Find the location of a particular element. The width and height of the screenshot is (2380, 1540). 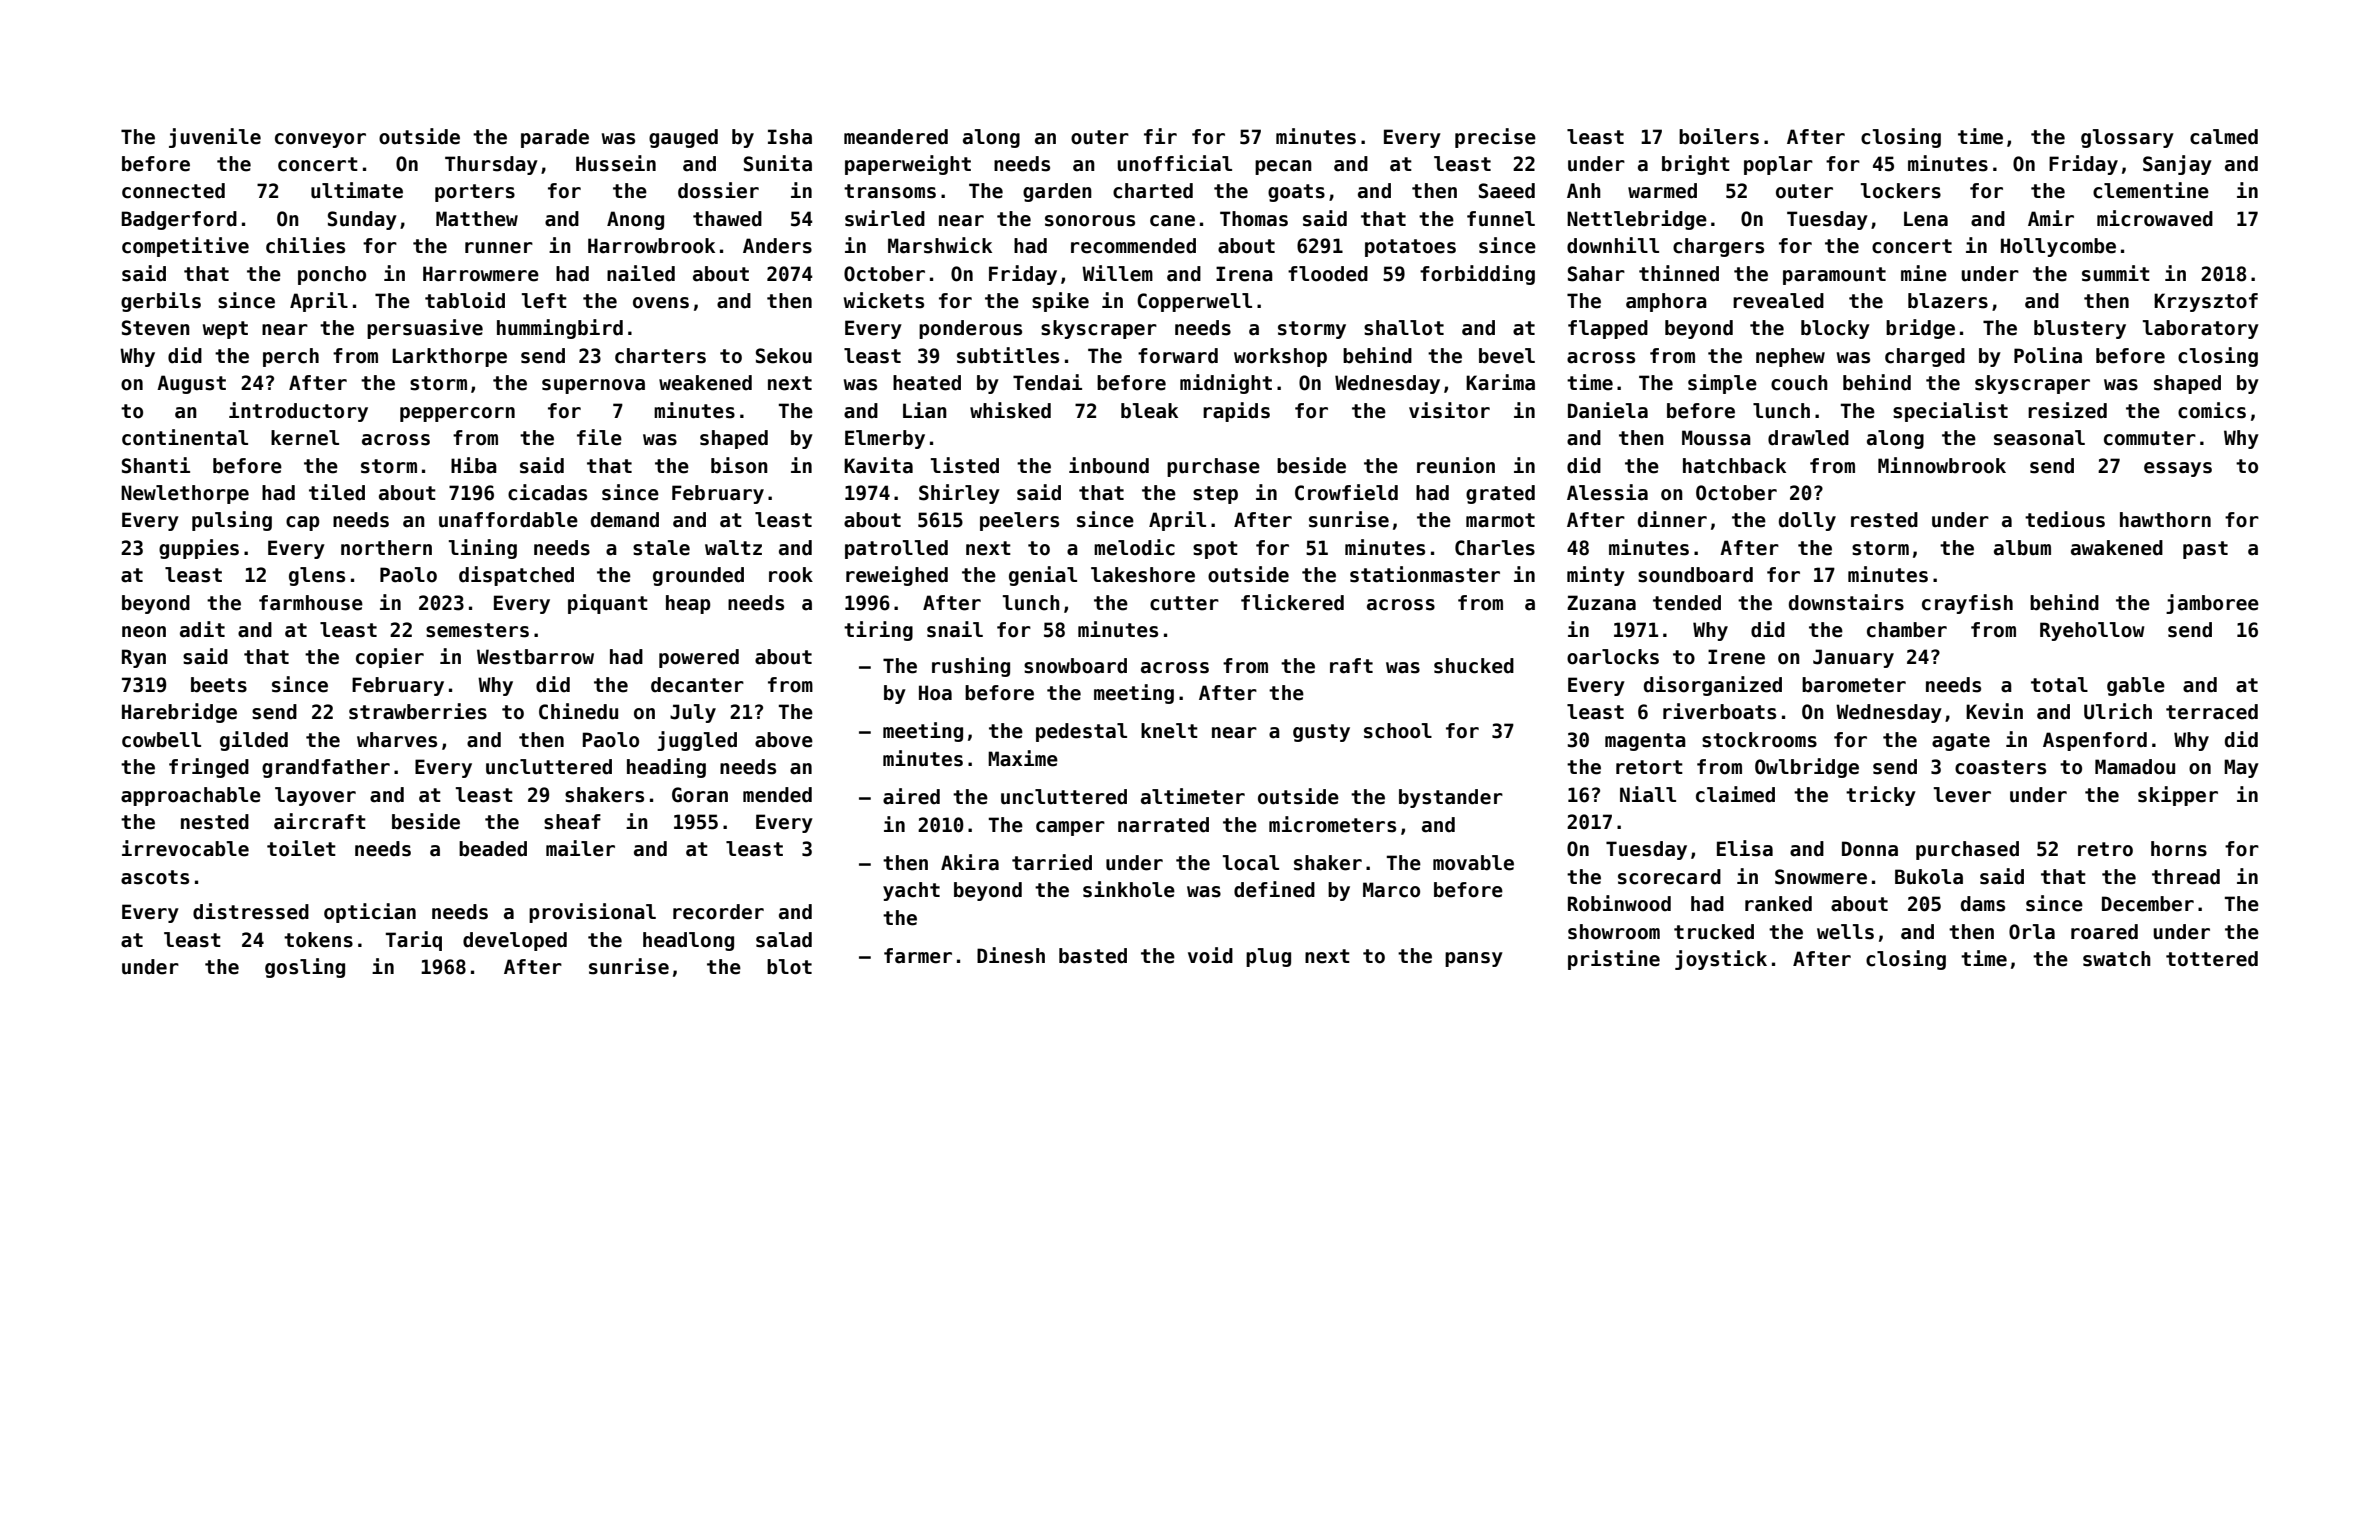

Goran is located at coordinates (700, 795).
